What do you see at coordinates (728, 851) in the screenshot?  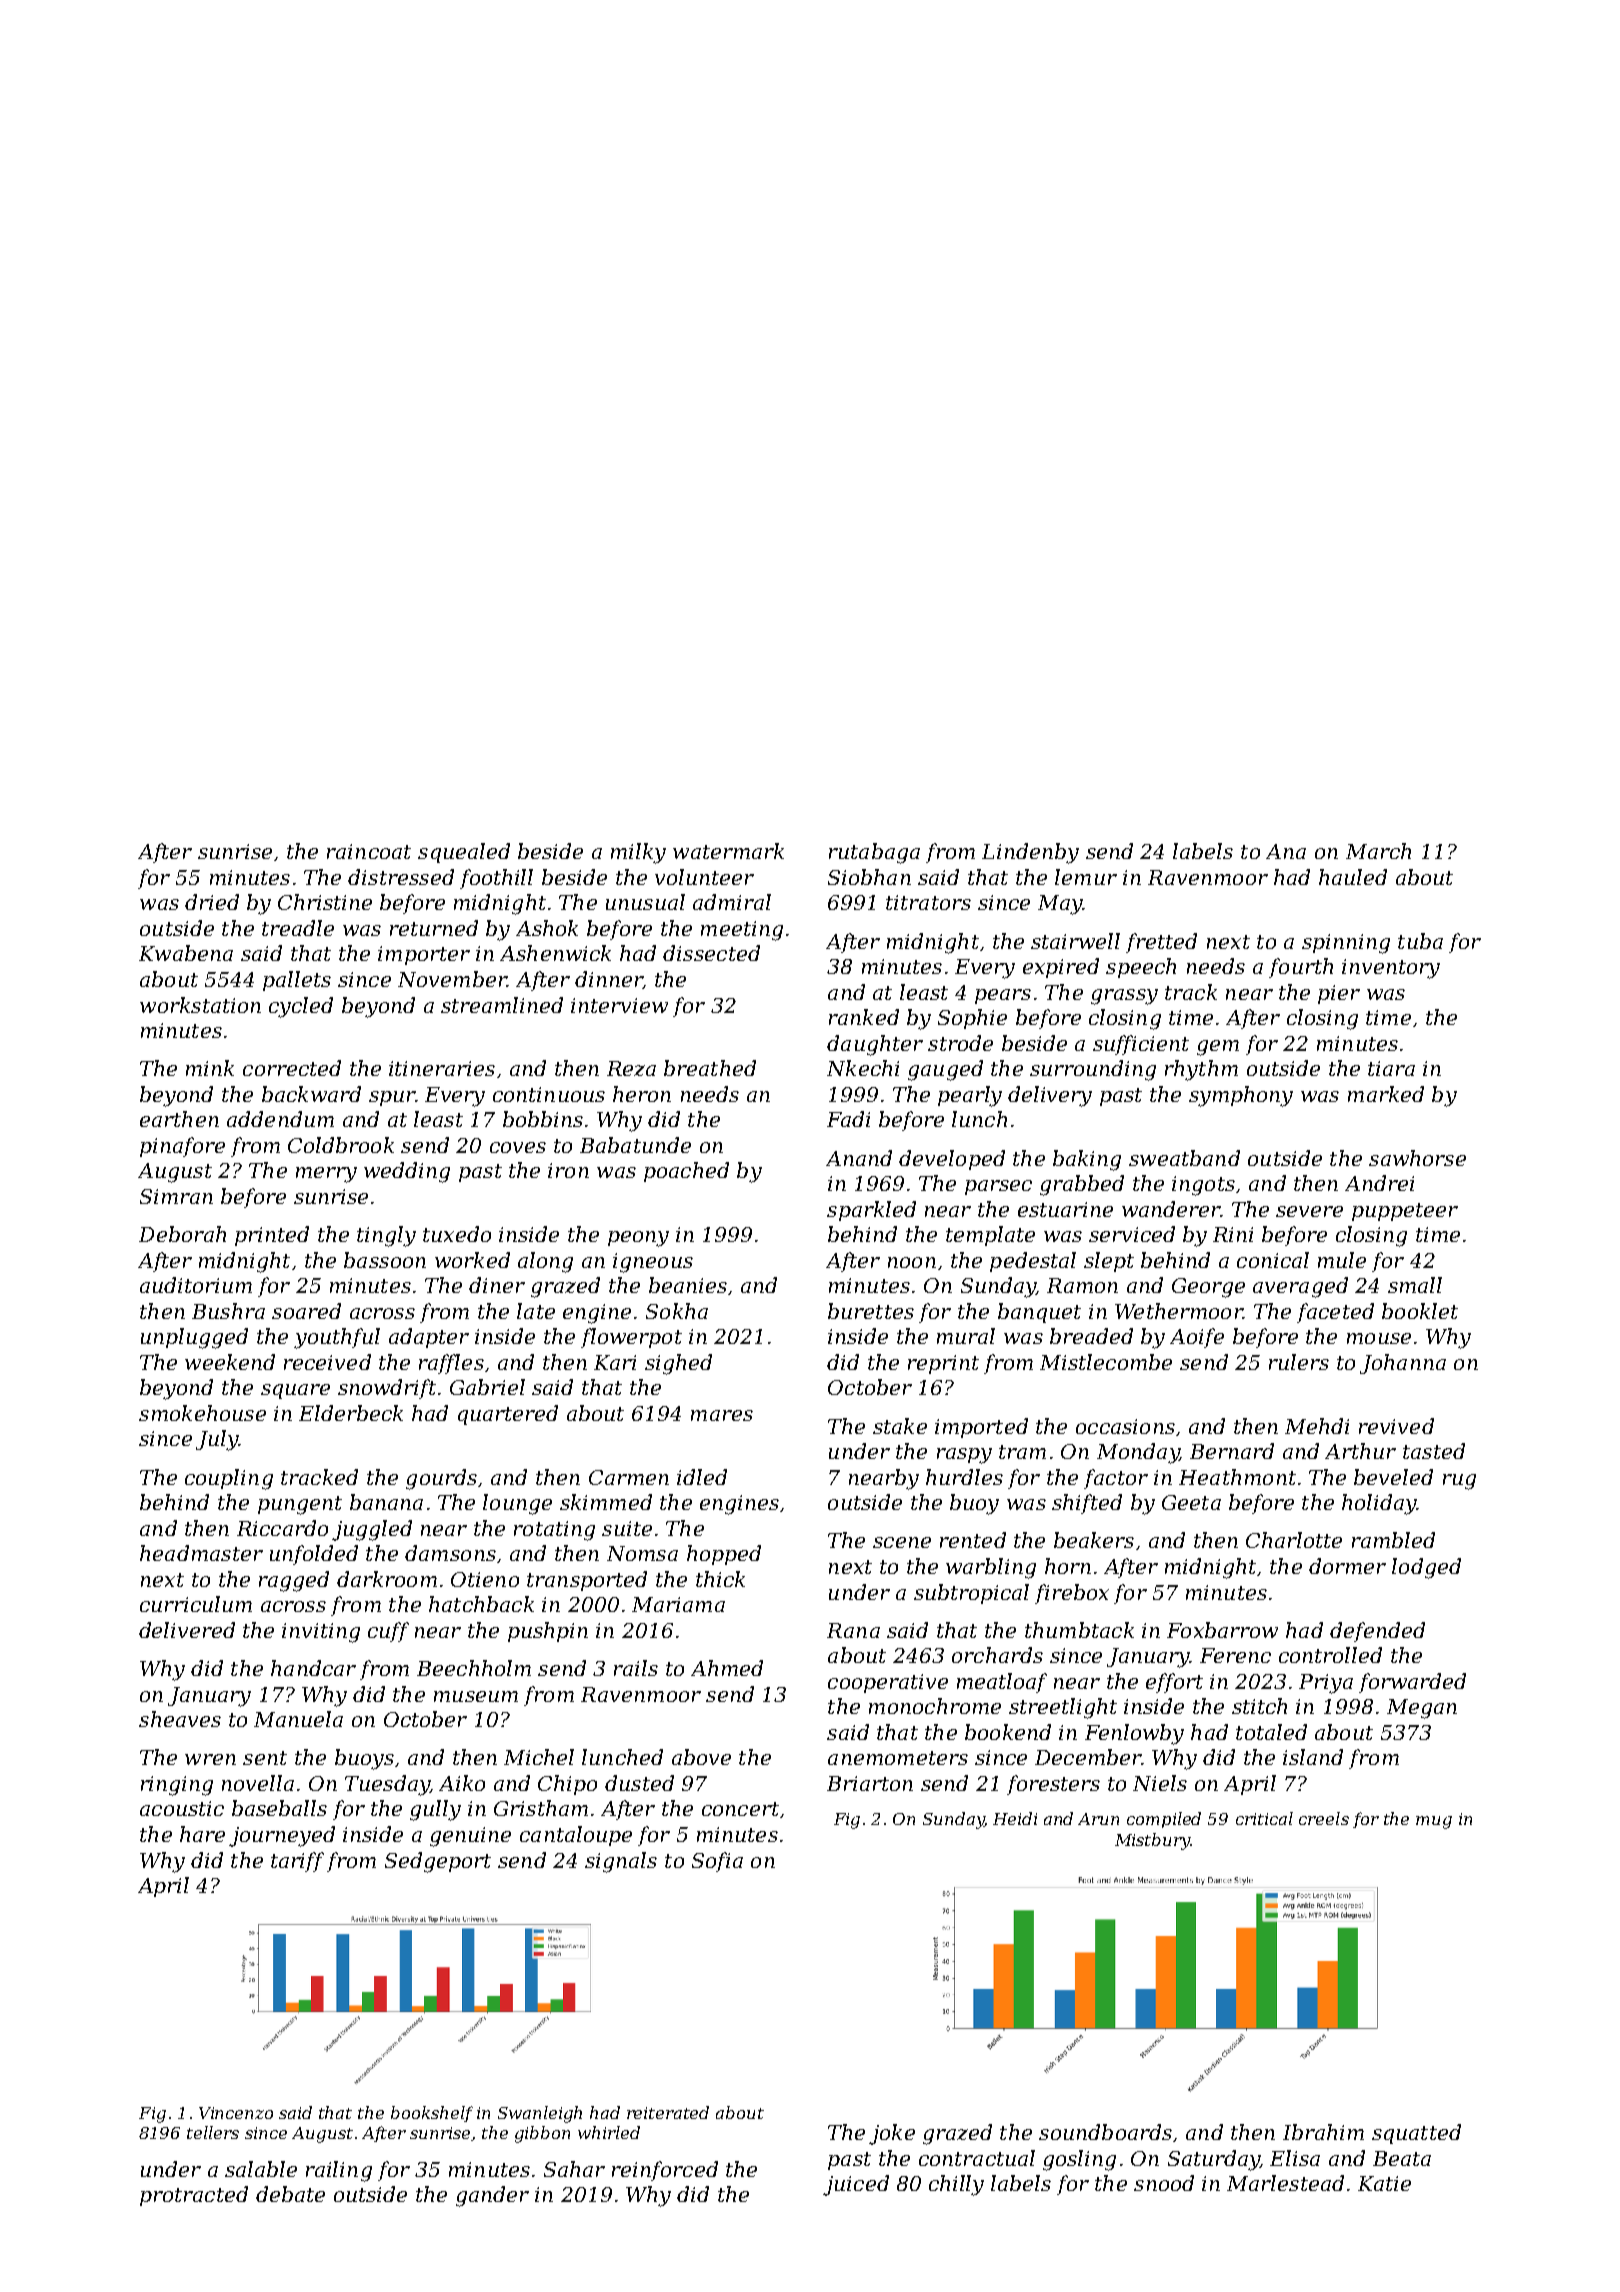 I see `watermark` at bounding box center [728, 851].
